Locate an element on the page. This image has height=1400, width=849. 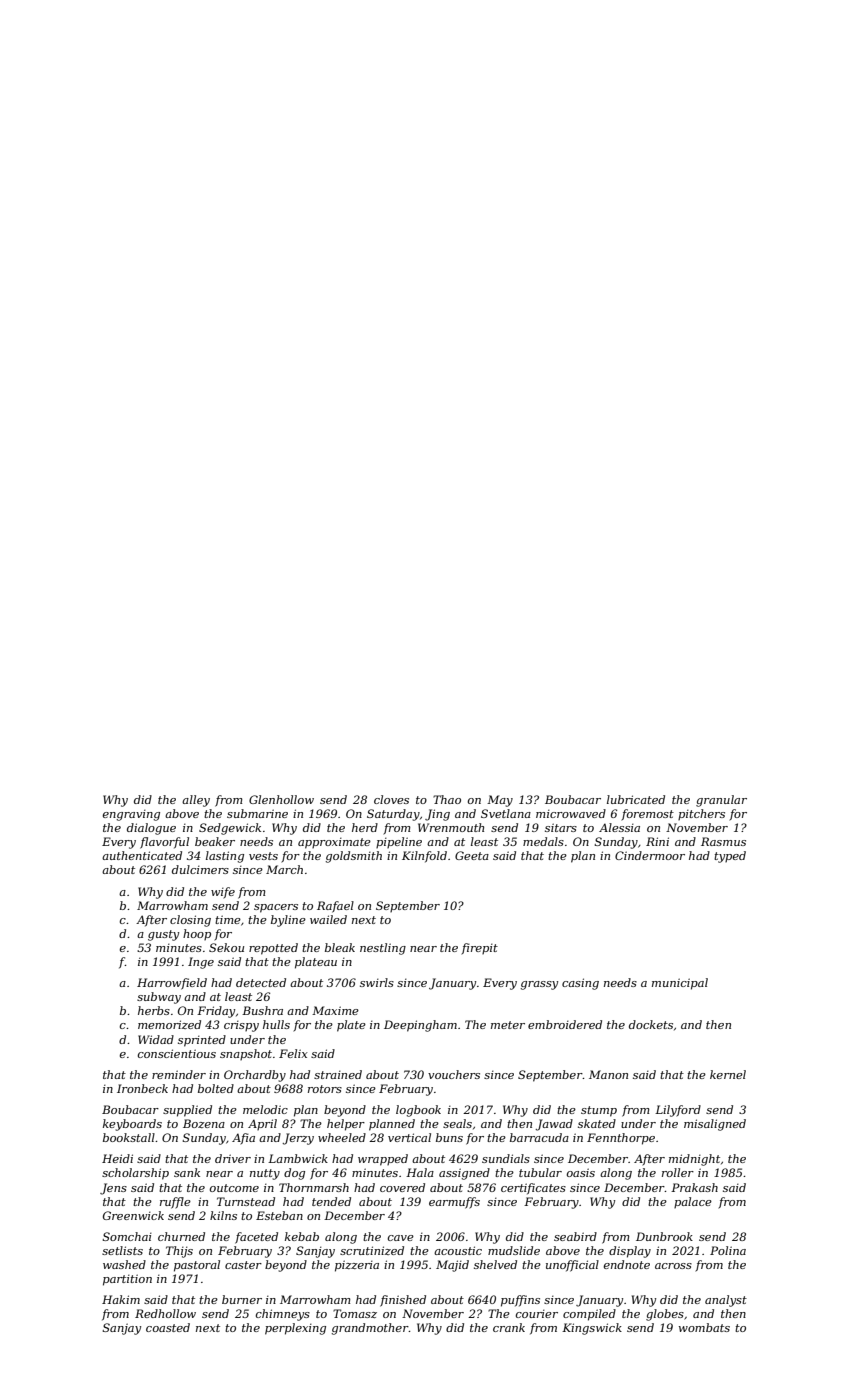
submarine is located at coordinates (257, 813).
